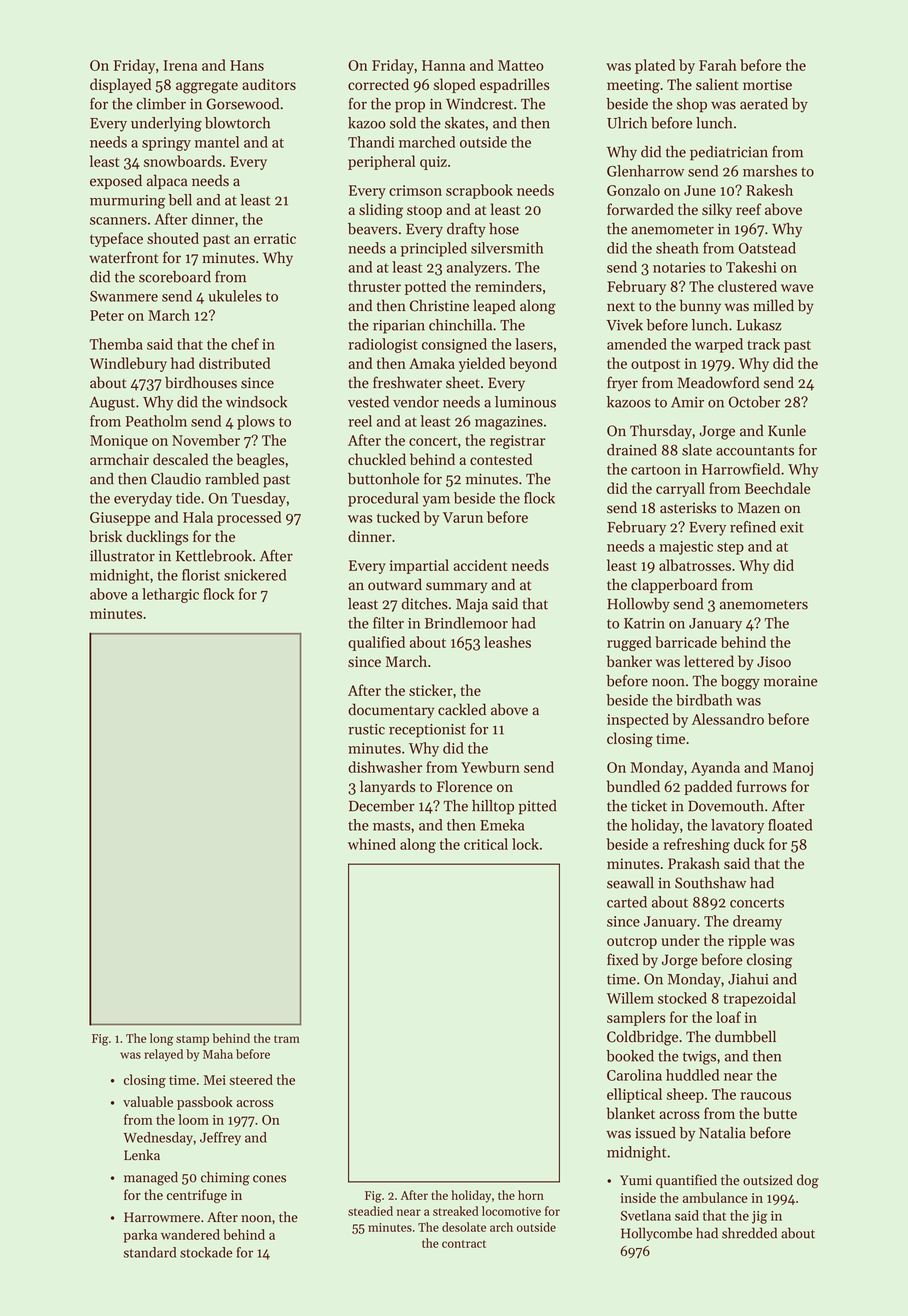  Describe the element at coordinates (623, 959) in the screenshot. I see `fixed` at that location.
